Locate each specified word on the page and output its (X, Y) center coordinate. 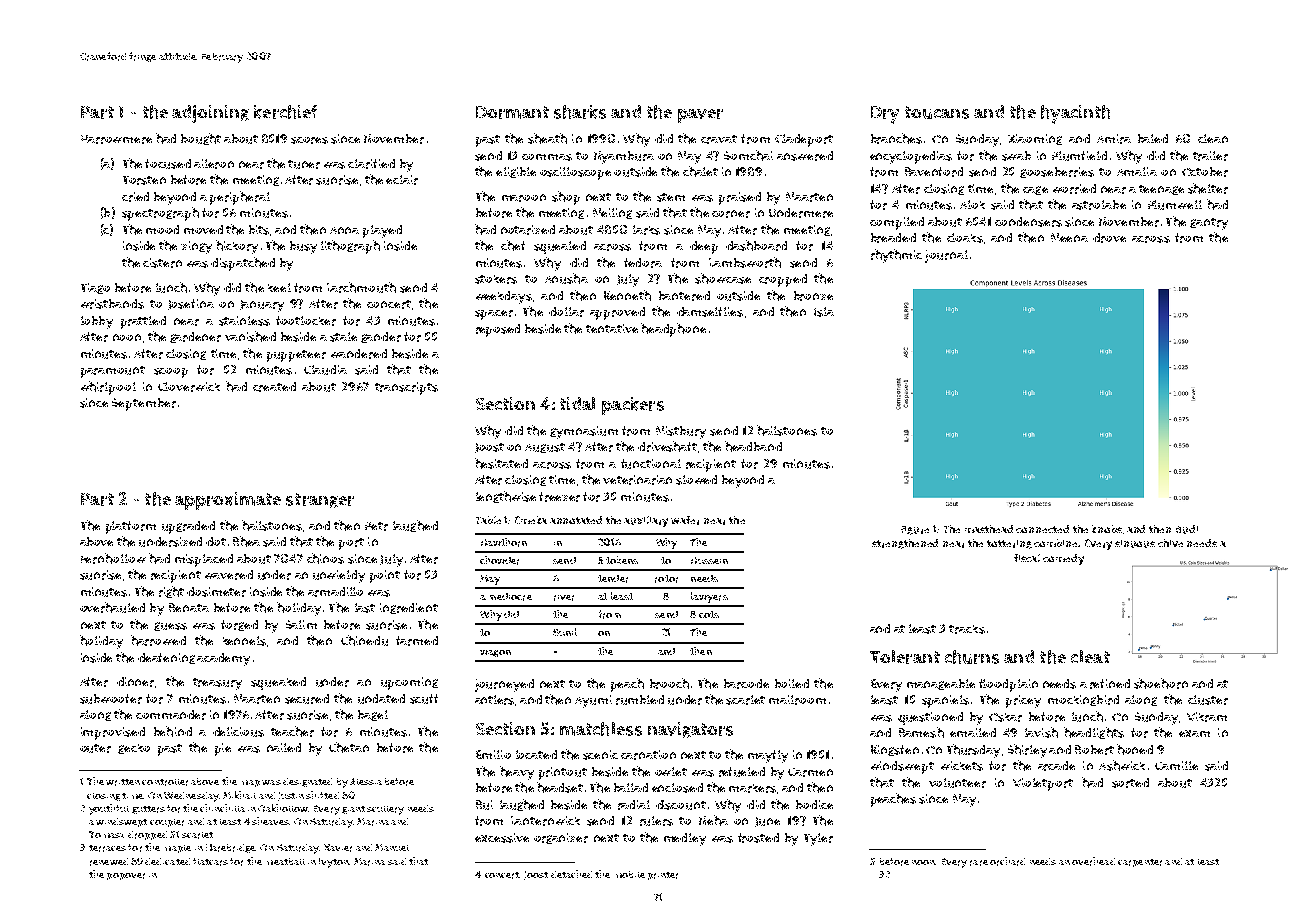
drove (1109, 238)
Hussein (709, 560)
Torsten (144, 180)
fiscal (1027, 558)
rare (979, 863)
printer (663, 876)
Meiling (612, 213)
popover (126, 876)
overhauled (112, 607)
